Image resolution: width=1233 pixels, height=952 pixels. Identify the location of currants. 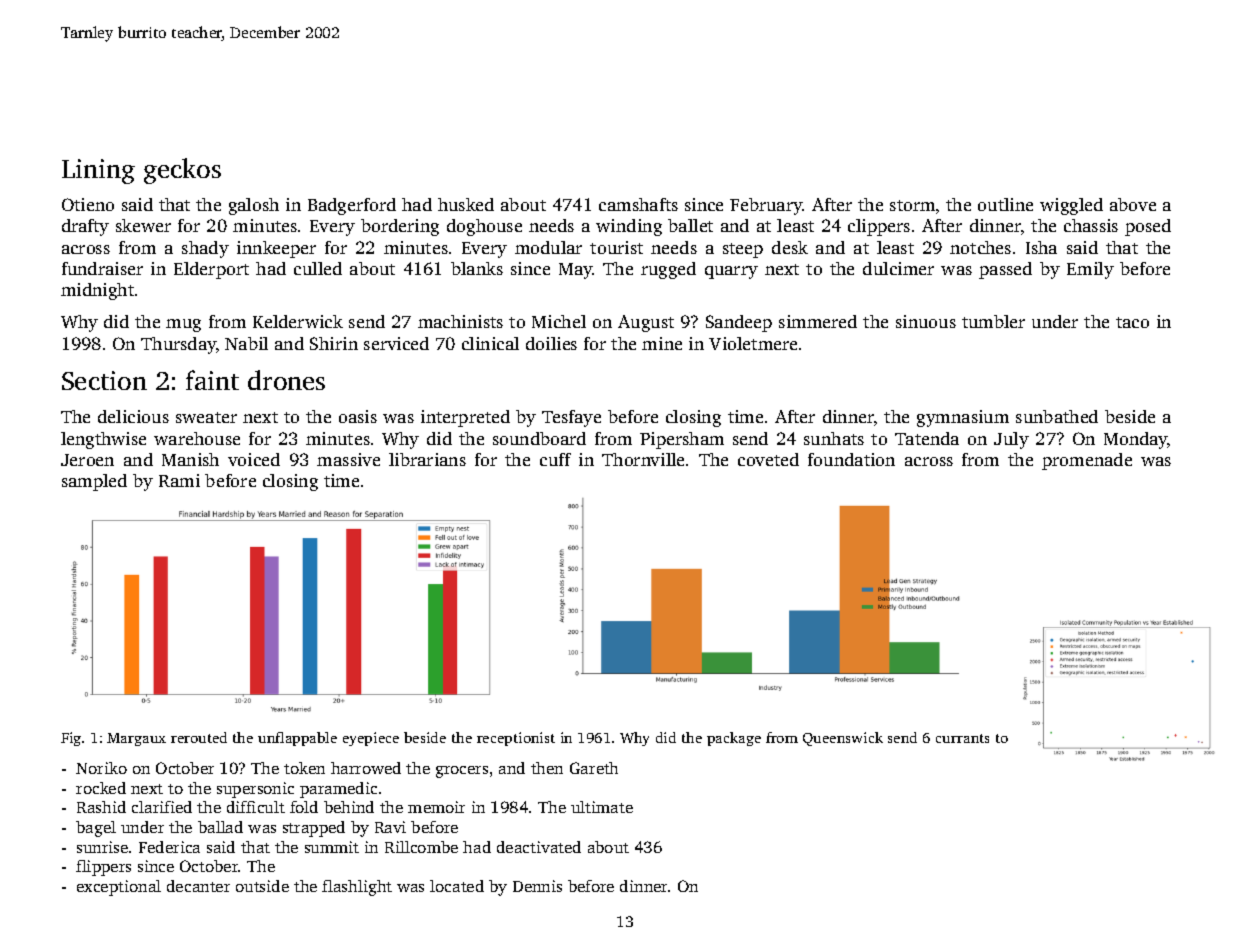
(962, 738).
